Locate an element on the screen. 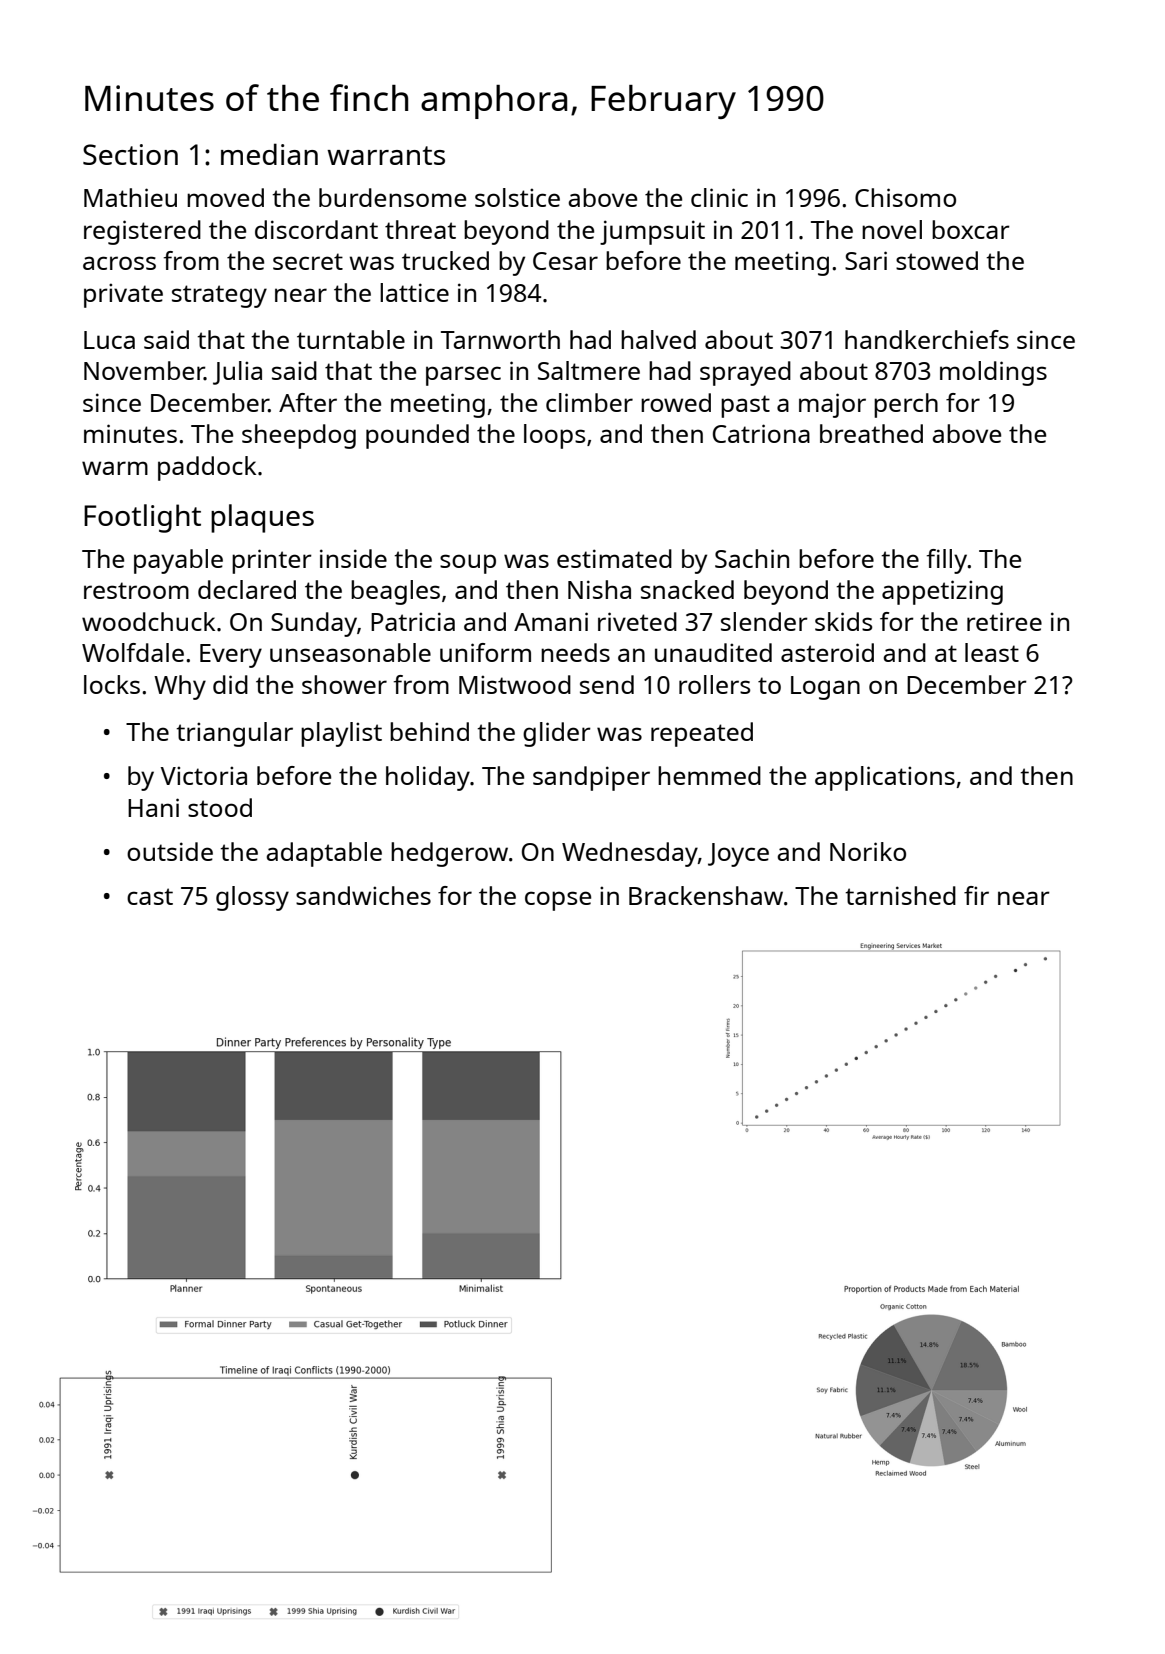  Tarnworth is located at coordinates (500, 339).
